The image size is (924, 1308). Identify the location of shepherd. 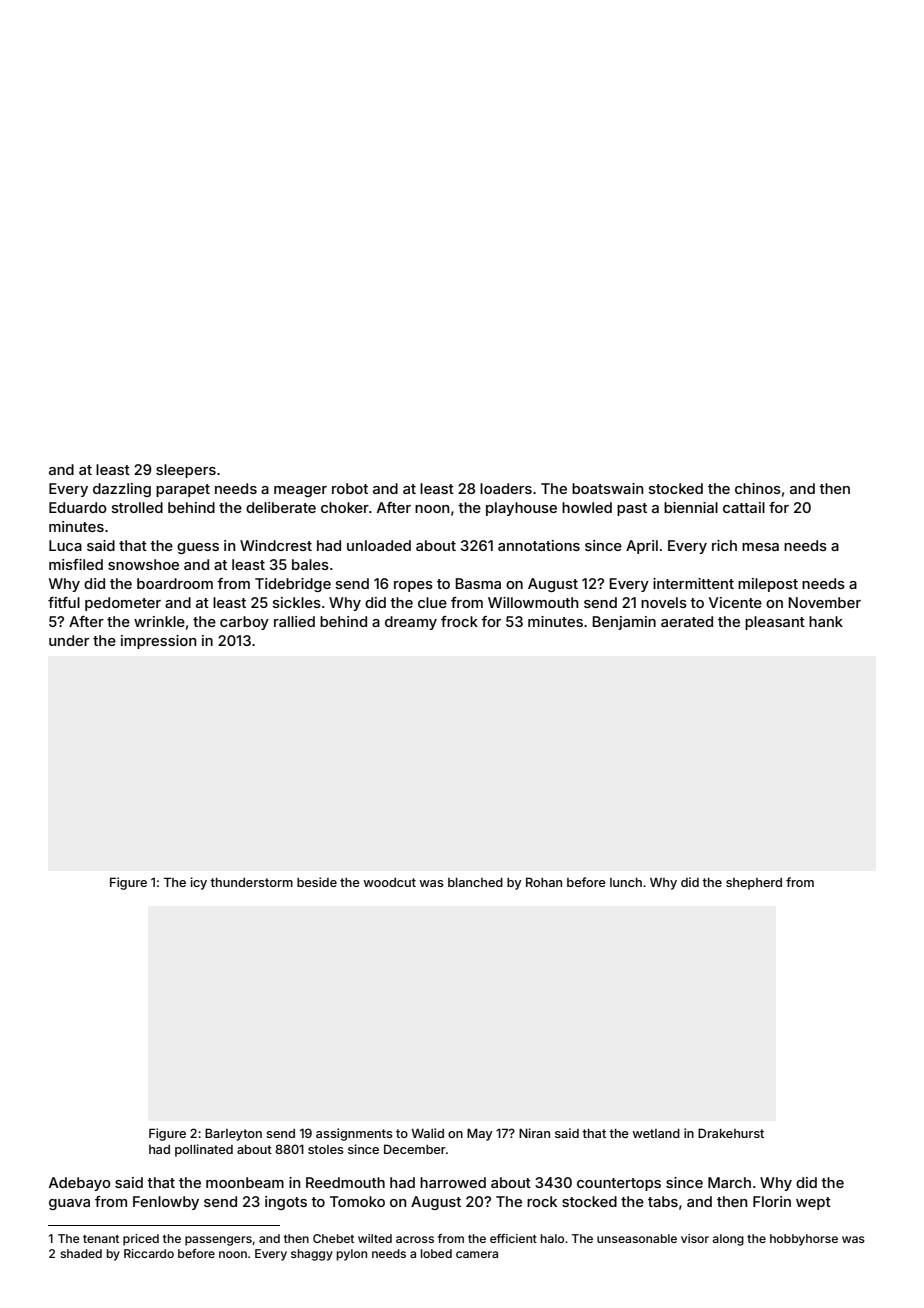
(754, 884).
